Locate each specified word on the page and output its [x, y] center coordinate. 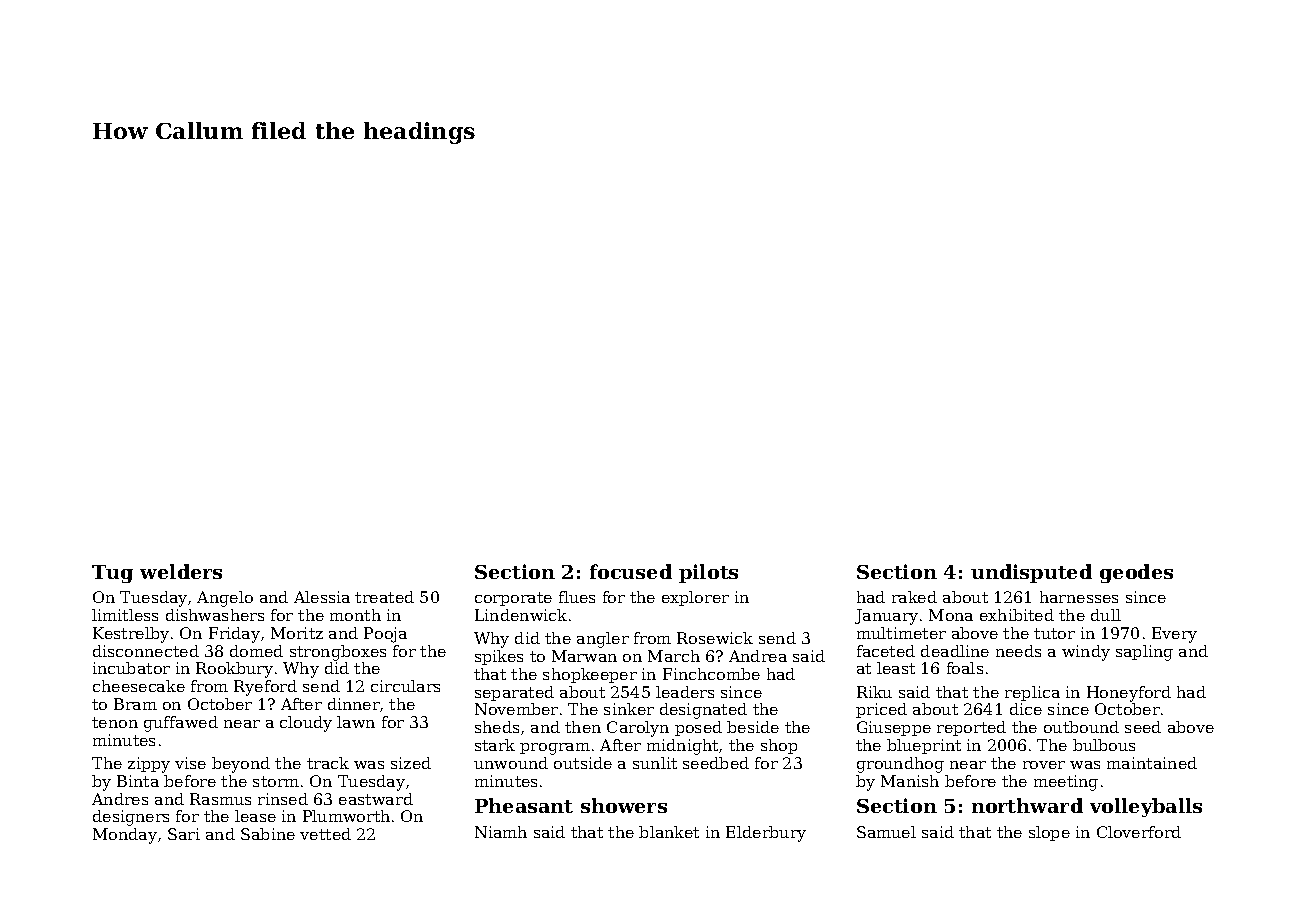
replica [1032, 693]
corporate [513, 599]
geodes [1136, 573]
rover [1044, 765]
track [328, 763]
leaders [685, 692]
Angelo [225, 599]
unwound [511, 763]
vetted [325, 834]
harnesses [1079, 597]
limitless [125, 615]
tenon [115, 722]
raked [914, 597]
